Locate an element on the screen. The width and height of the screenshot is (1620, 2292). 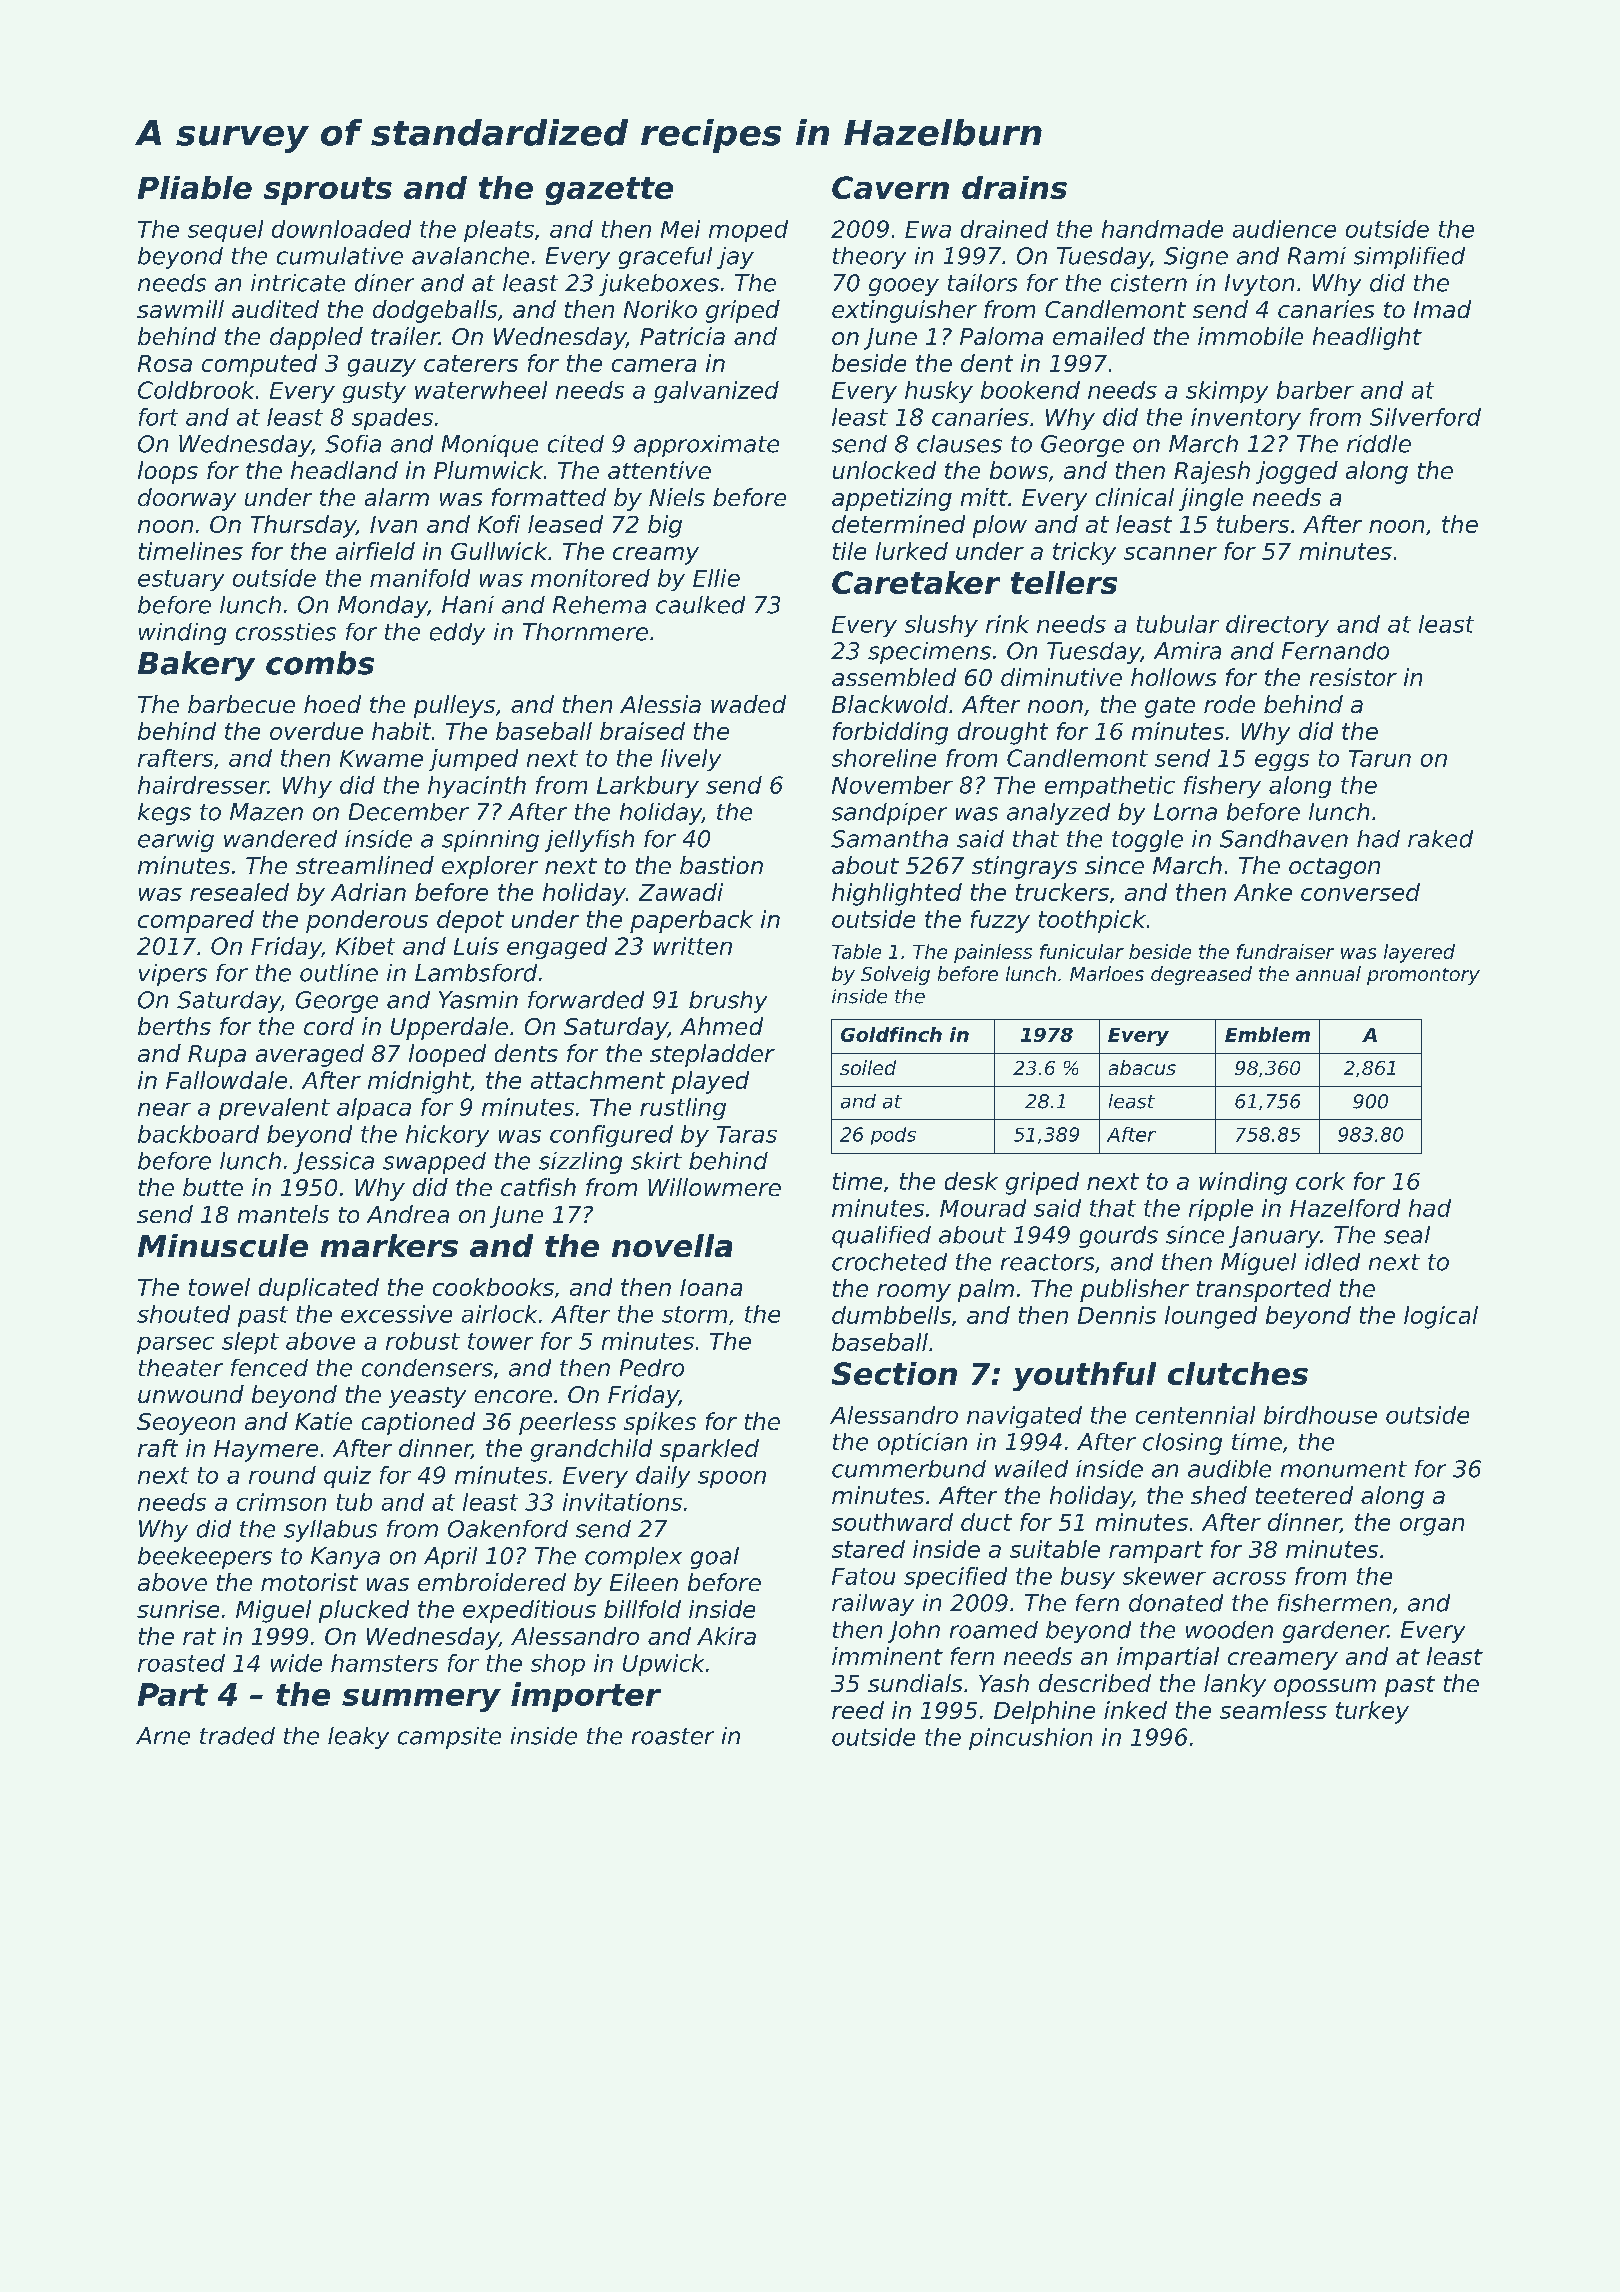
alarm is located at coordinates (397, 497).
